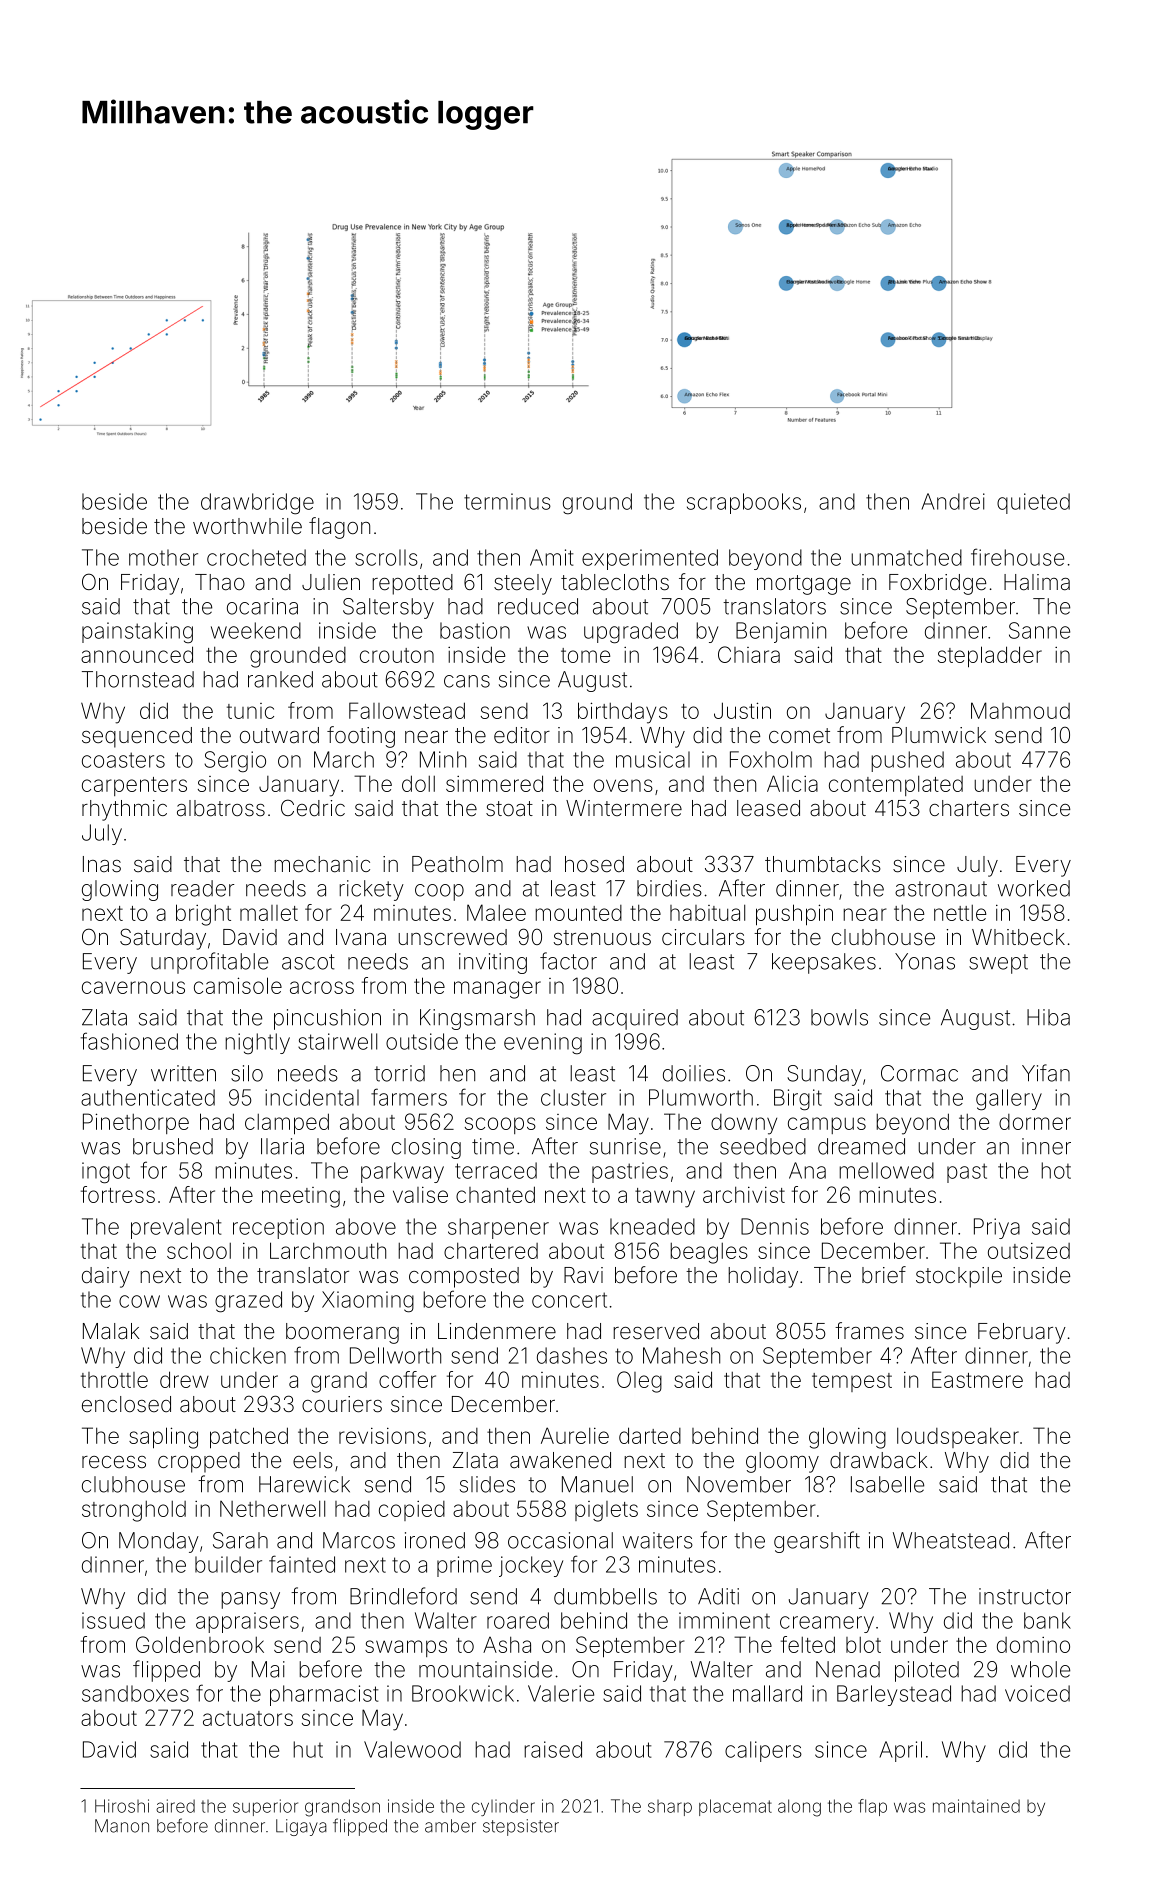  What do you see at coordinates (412, 584) in the screenshot?
I see `repotted` at bounding box center [412, 584].
